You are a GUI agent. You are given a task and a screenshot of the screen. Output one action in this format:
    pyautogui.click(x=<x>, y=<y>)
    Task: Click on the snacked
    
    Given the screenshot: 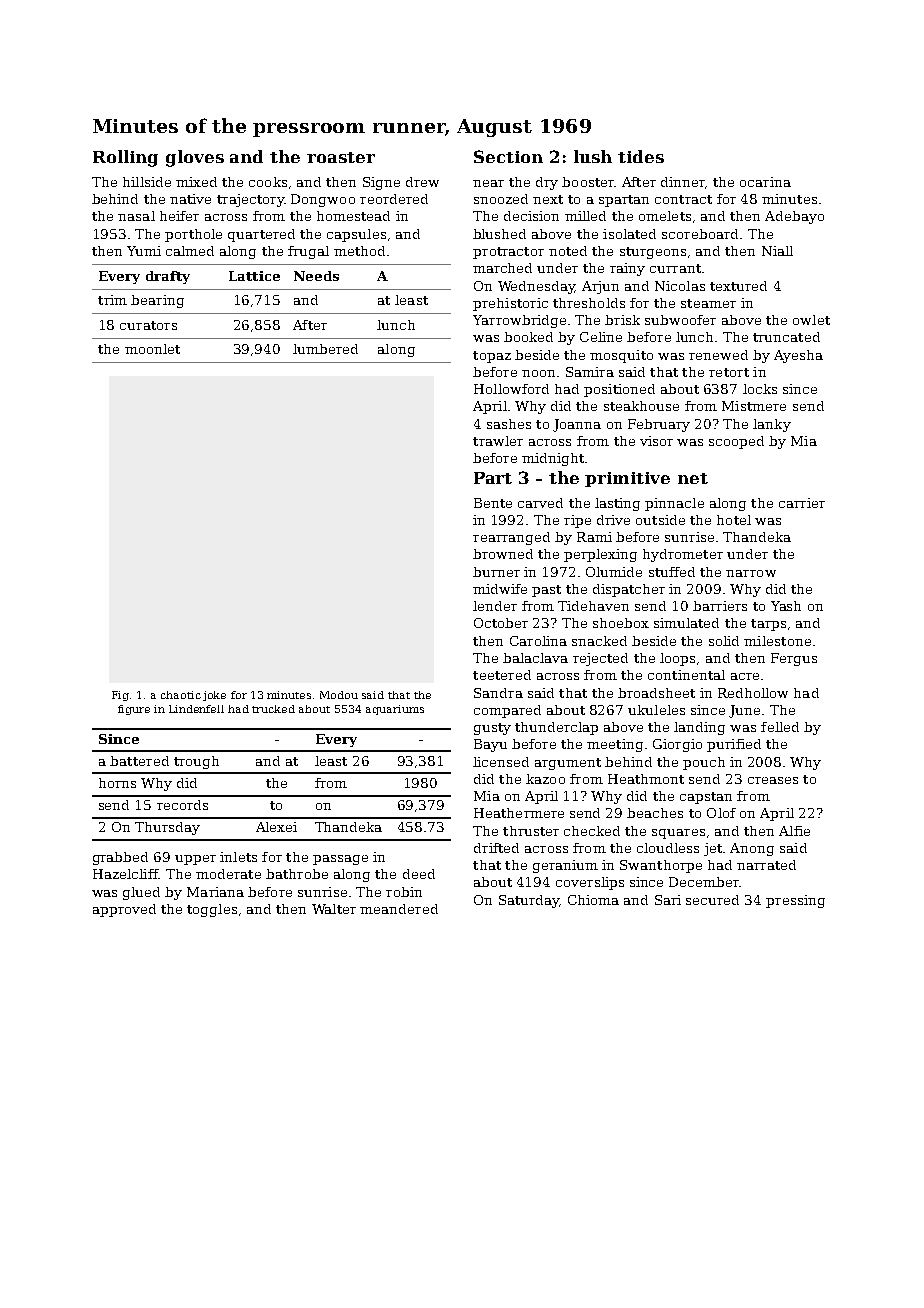 What is the action you would take?
    pyautogui.click(x=599, y=641)
